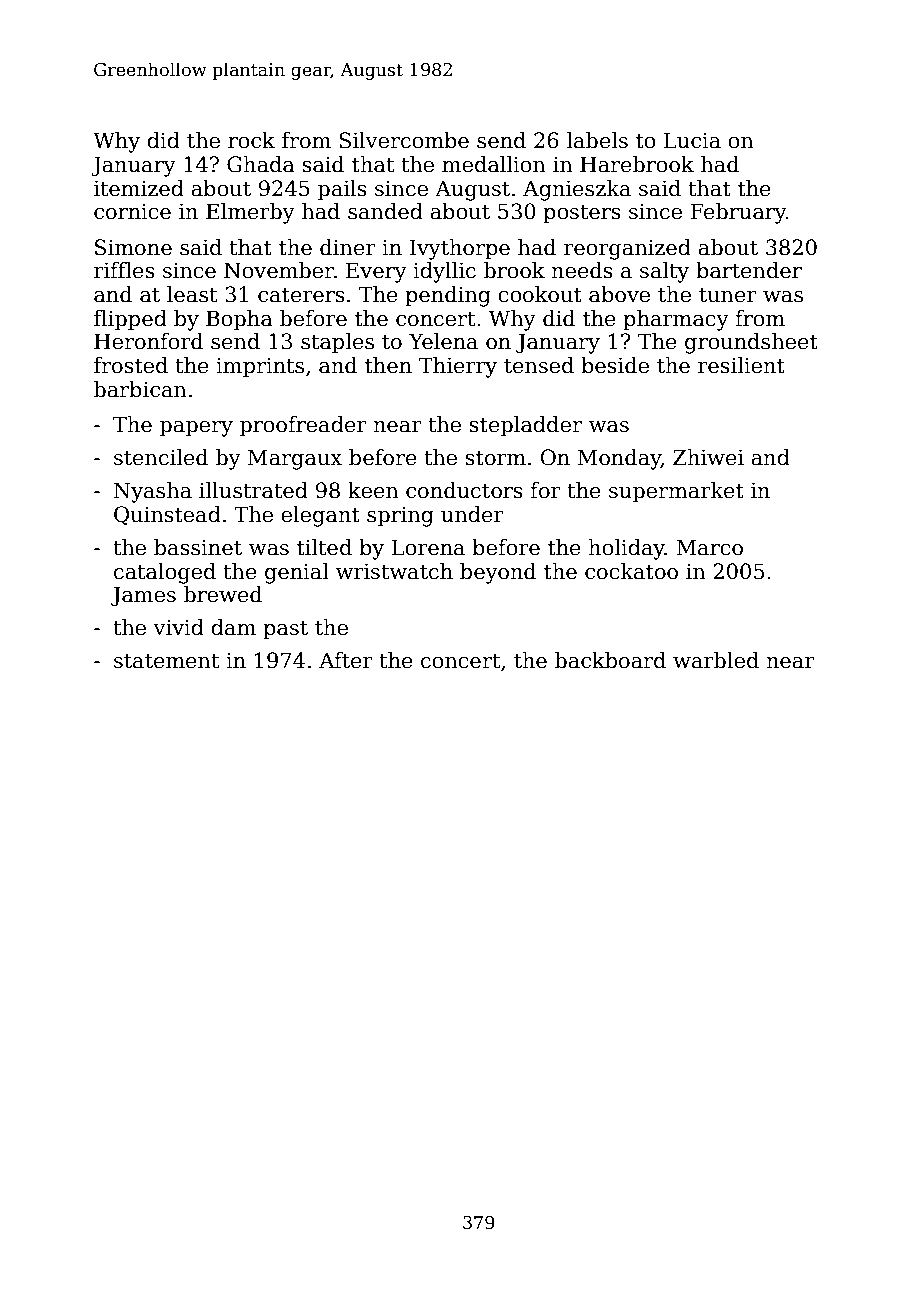  I want to click on caterers, so click(301, 295).
